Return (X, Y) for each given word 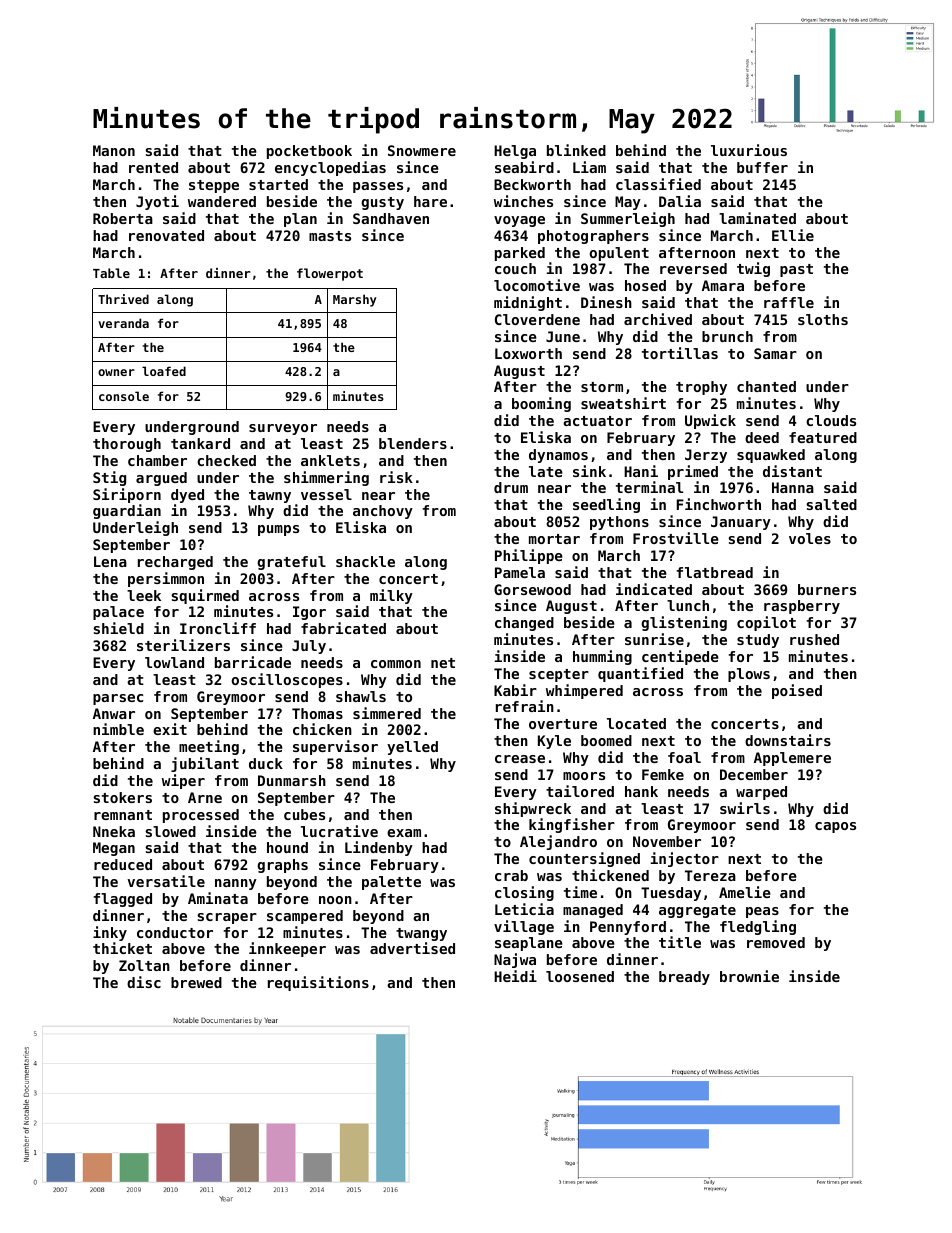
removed (776, 942)
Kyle (554, 742)
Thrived (123, 299)
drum (511, 487)
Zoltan (144, 965)
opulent (619, 254)
